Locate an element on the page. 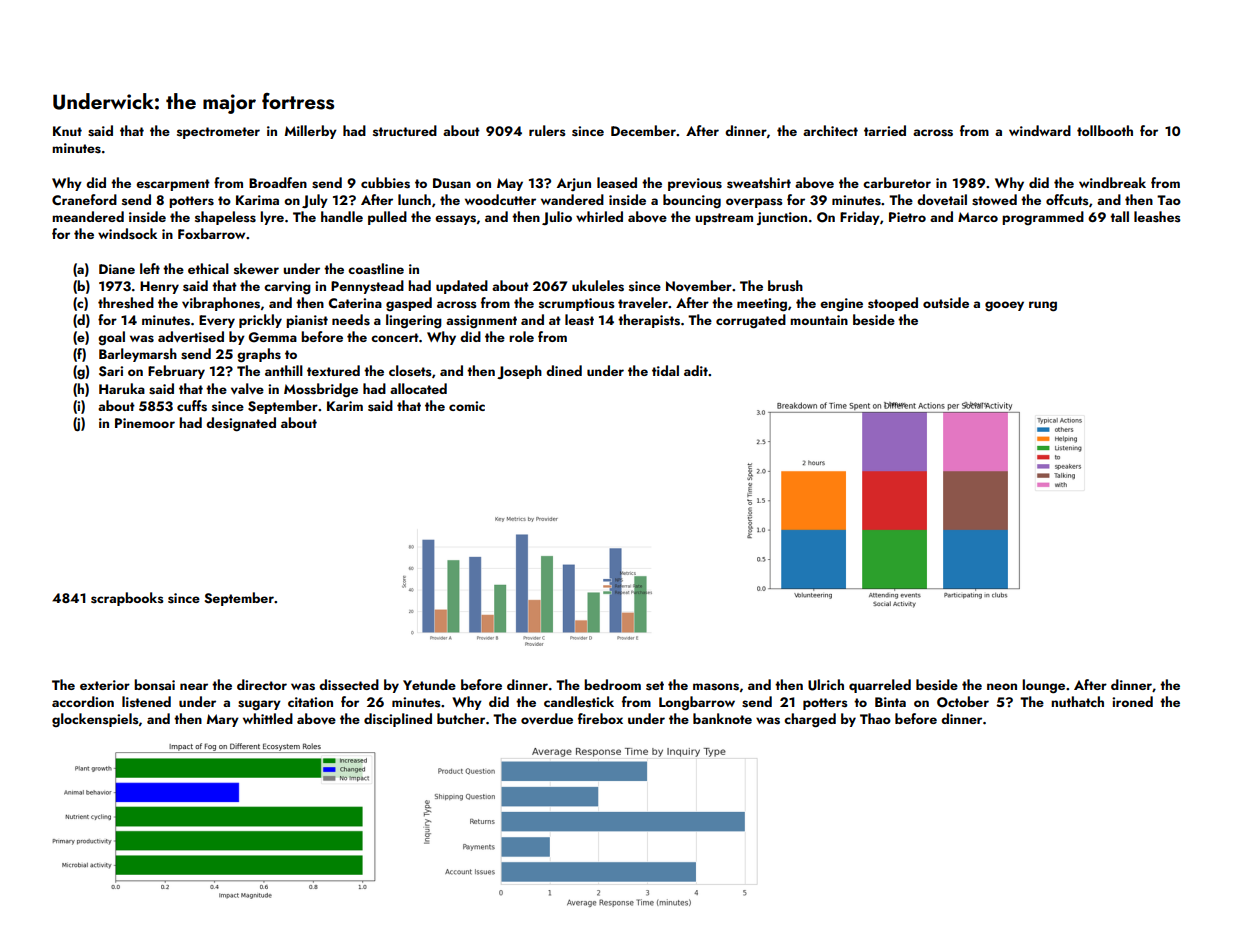  scrapbooks is located at coordinates (127, 599).
